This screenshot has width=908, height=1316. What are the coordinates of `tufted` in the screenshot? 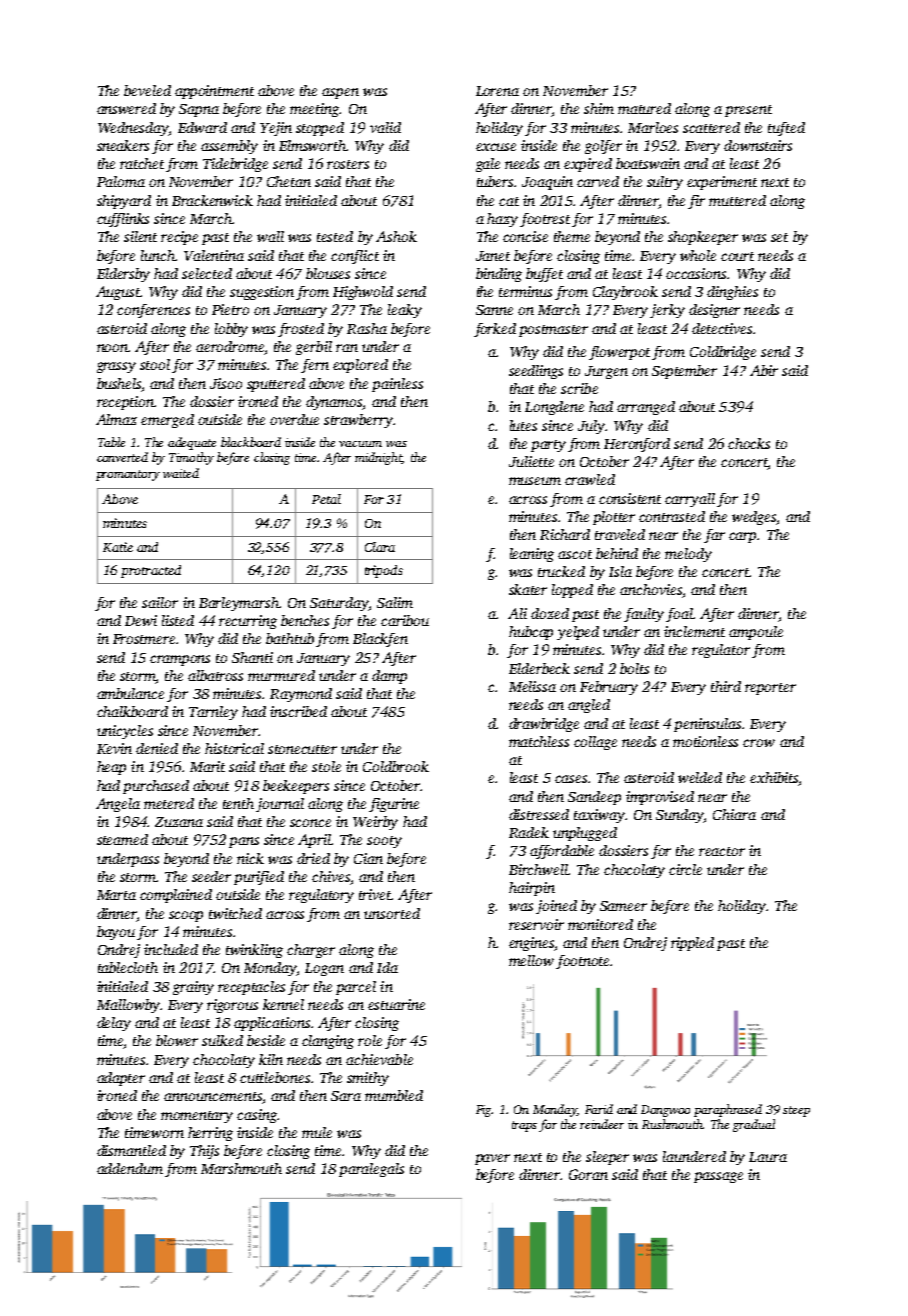 It's located at (786, 129).
